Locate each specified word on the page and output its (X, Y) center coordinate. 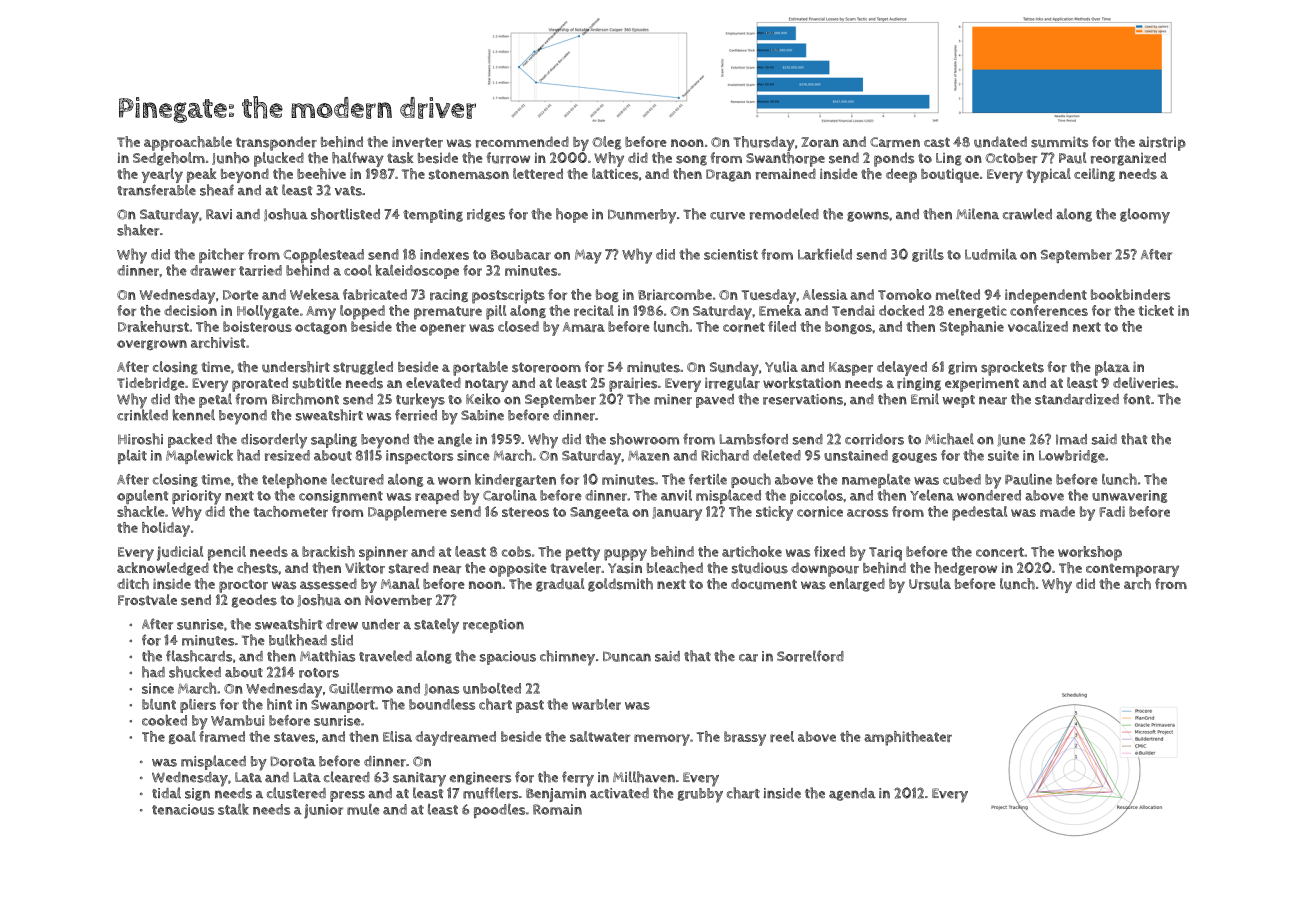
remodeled (784, 214)
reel (782, 736)
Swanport (343, 706)
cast (937, 142)
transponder (276, 143)
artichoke (752, 551)
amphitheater (908, 738)
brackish (328, 551)
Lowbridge (1072, 456)
